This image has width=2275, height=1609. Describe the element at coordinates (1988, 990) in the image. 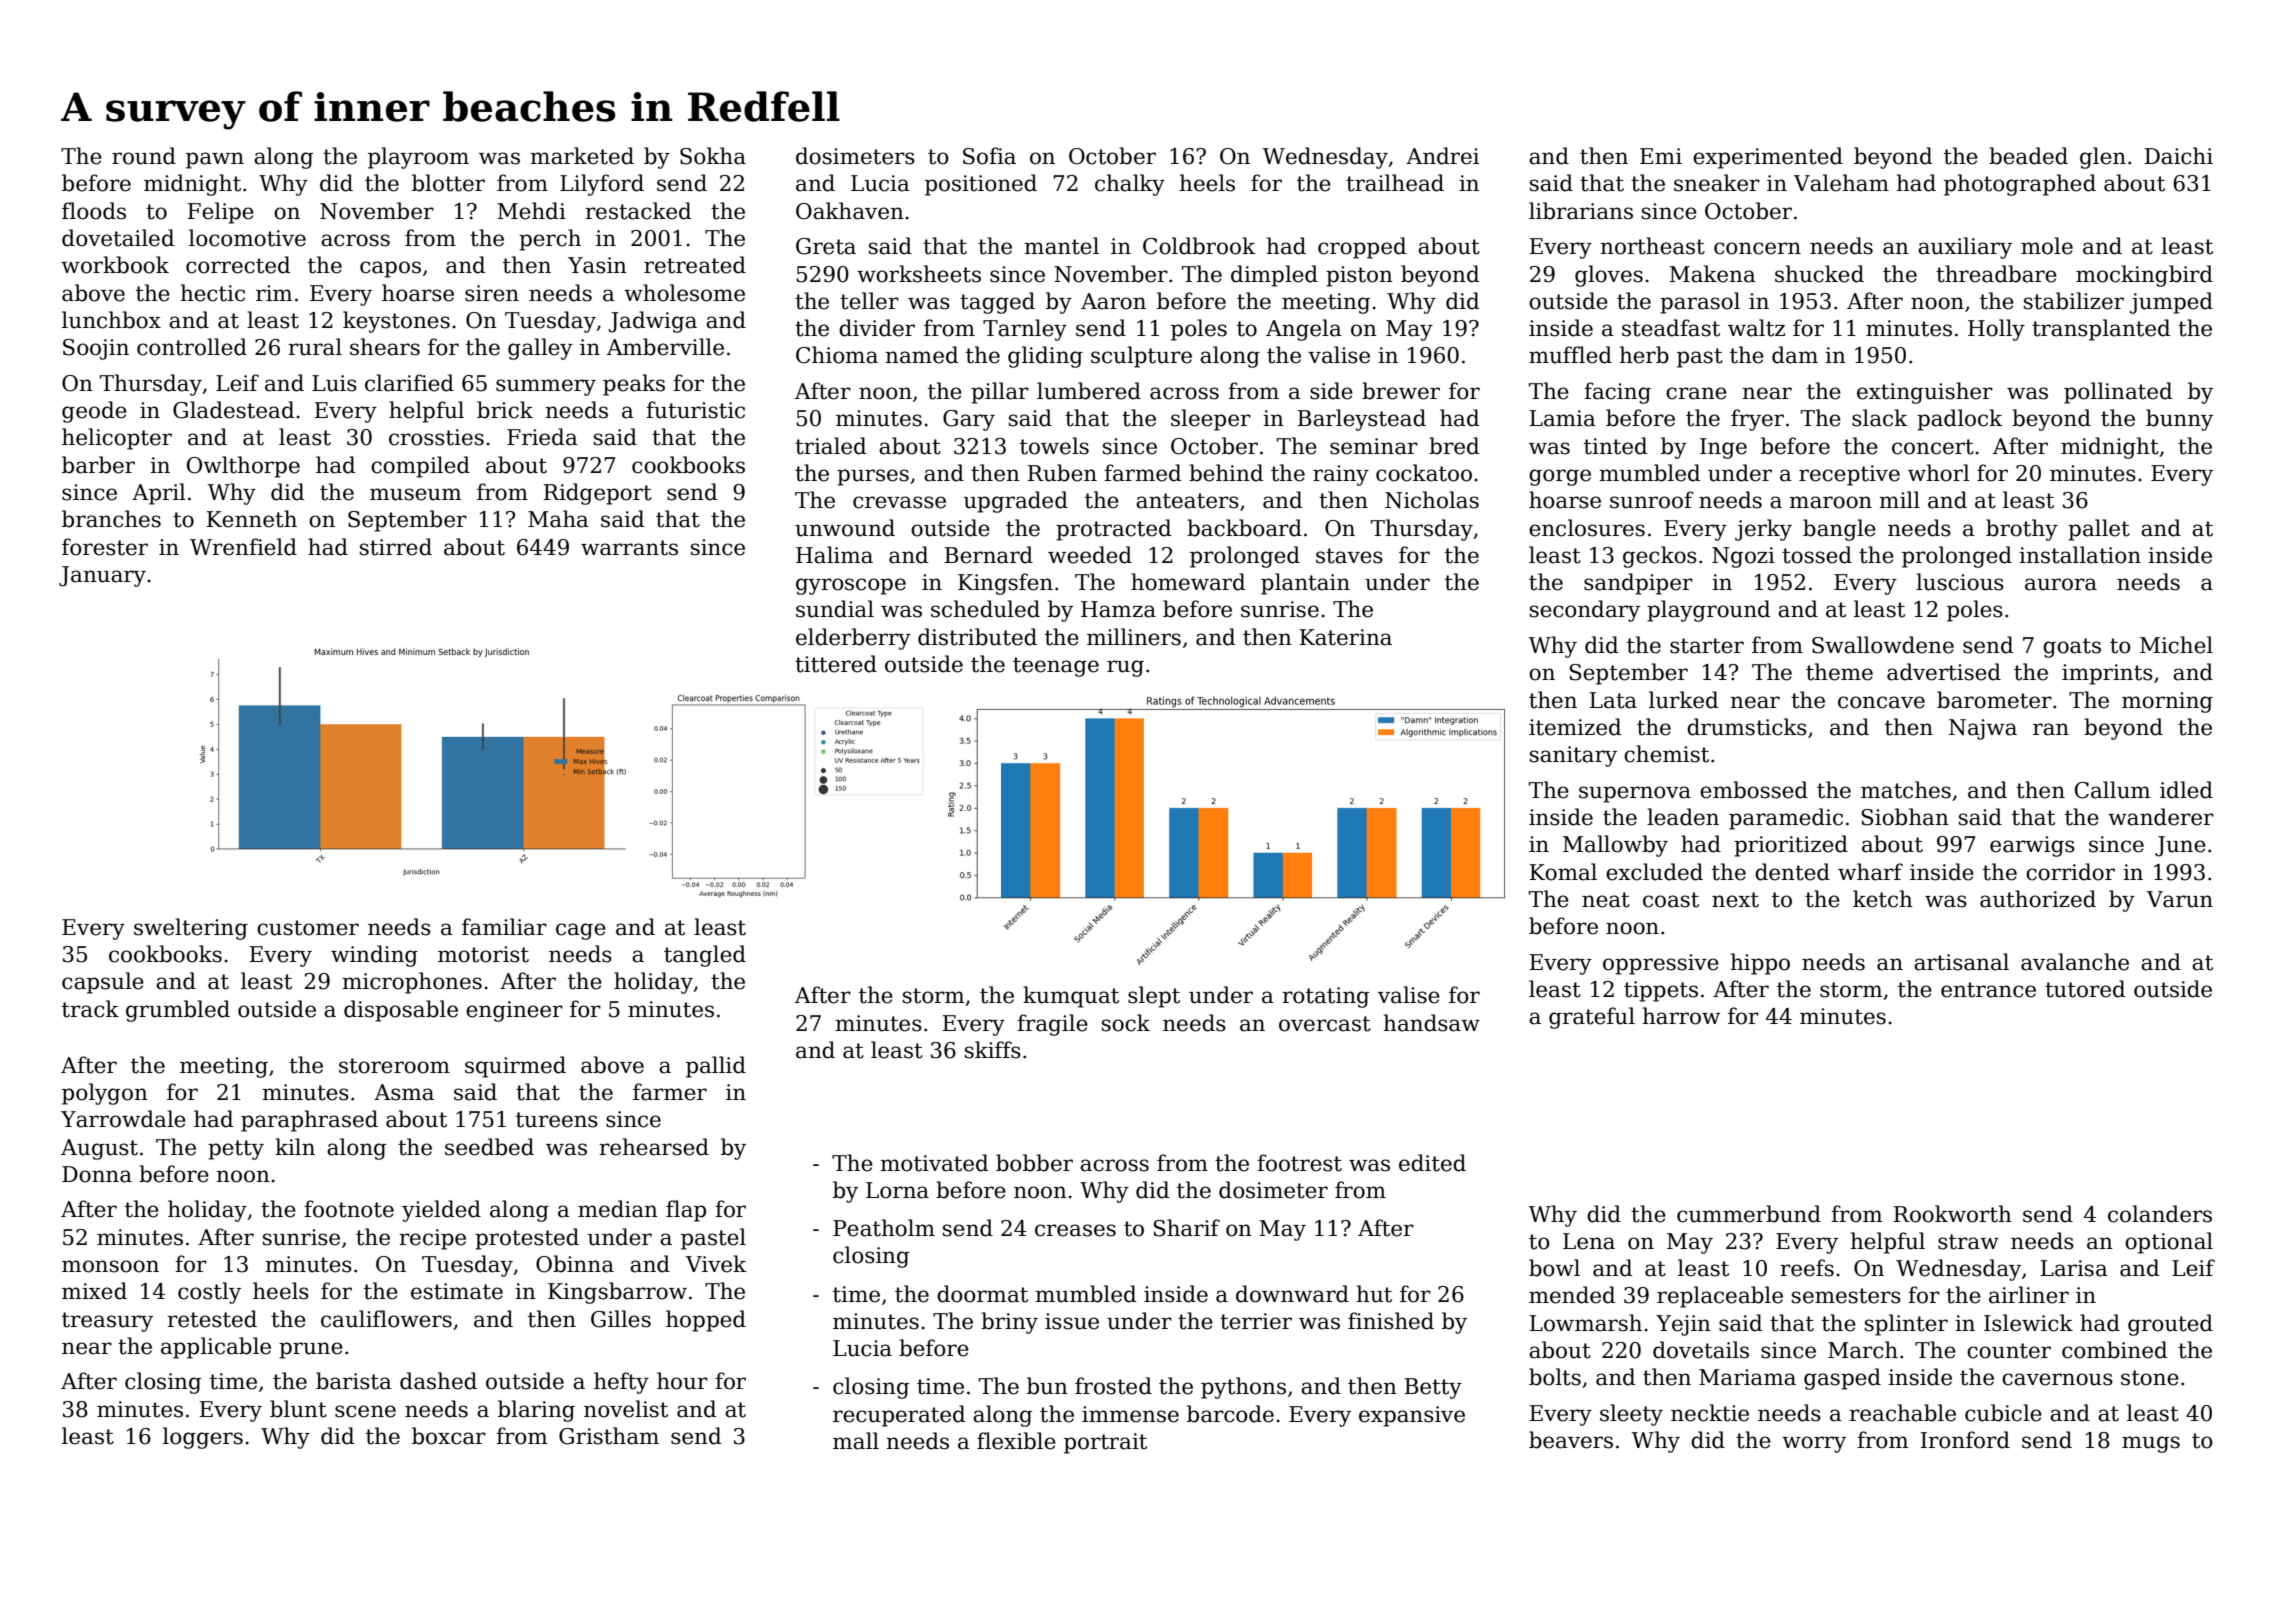

I see `entrance` at that location.
